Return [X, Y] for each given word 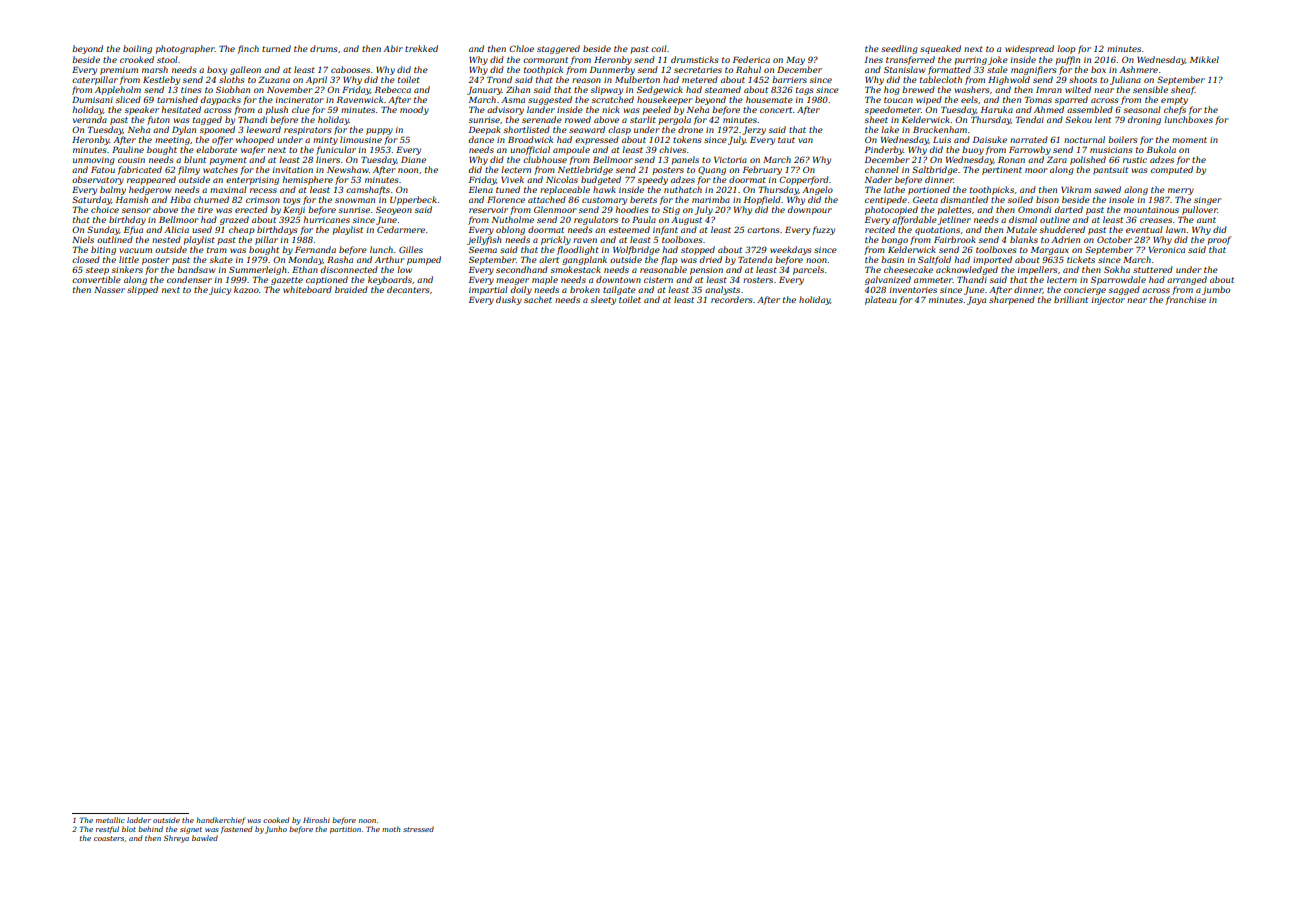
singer [1207, 201]
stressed [418, 829]
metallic [110, 820]
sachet [538, 299]
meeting [172, 141]
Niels [83, 239]
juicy [220, 291]
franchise [1186, 300]
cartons [763, 230]
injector [1108, 301]
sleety [603, 300]
